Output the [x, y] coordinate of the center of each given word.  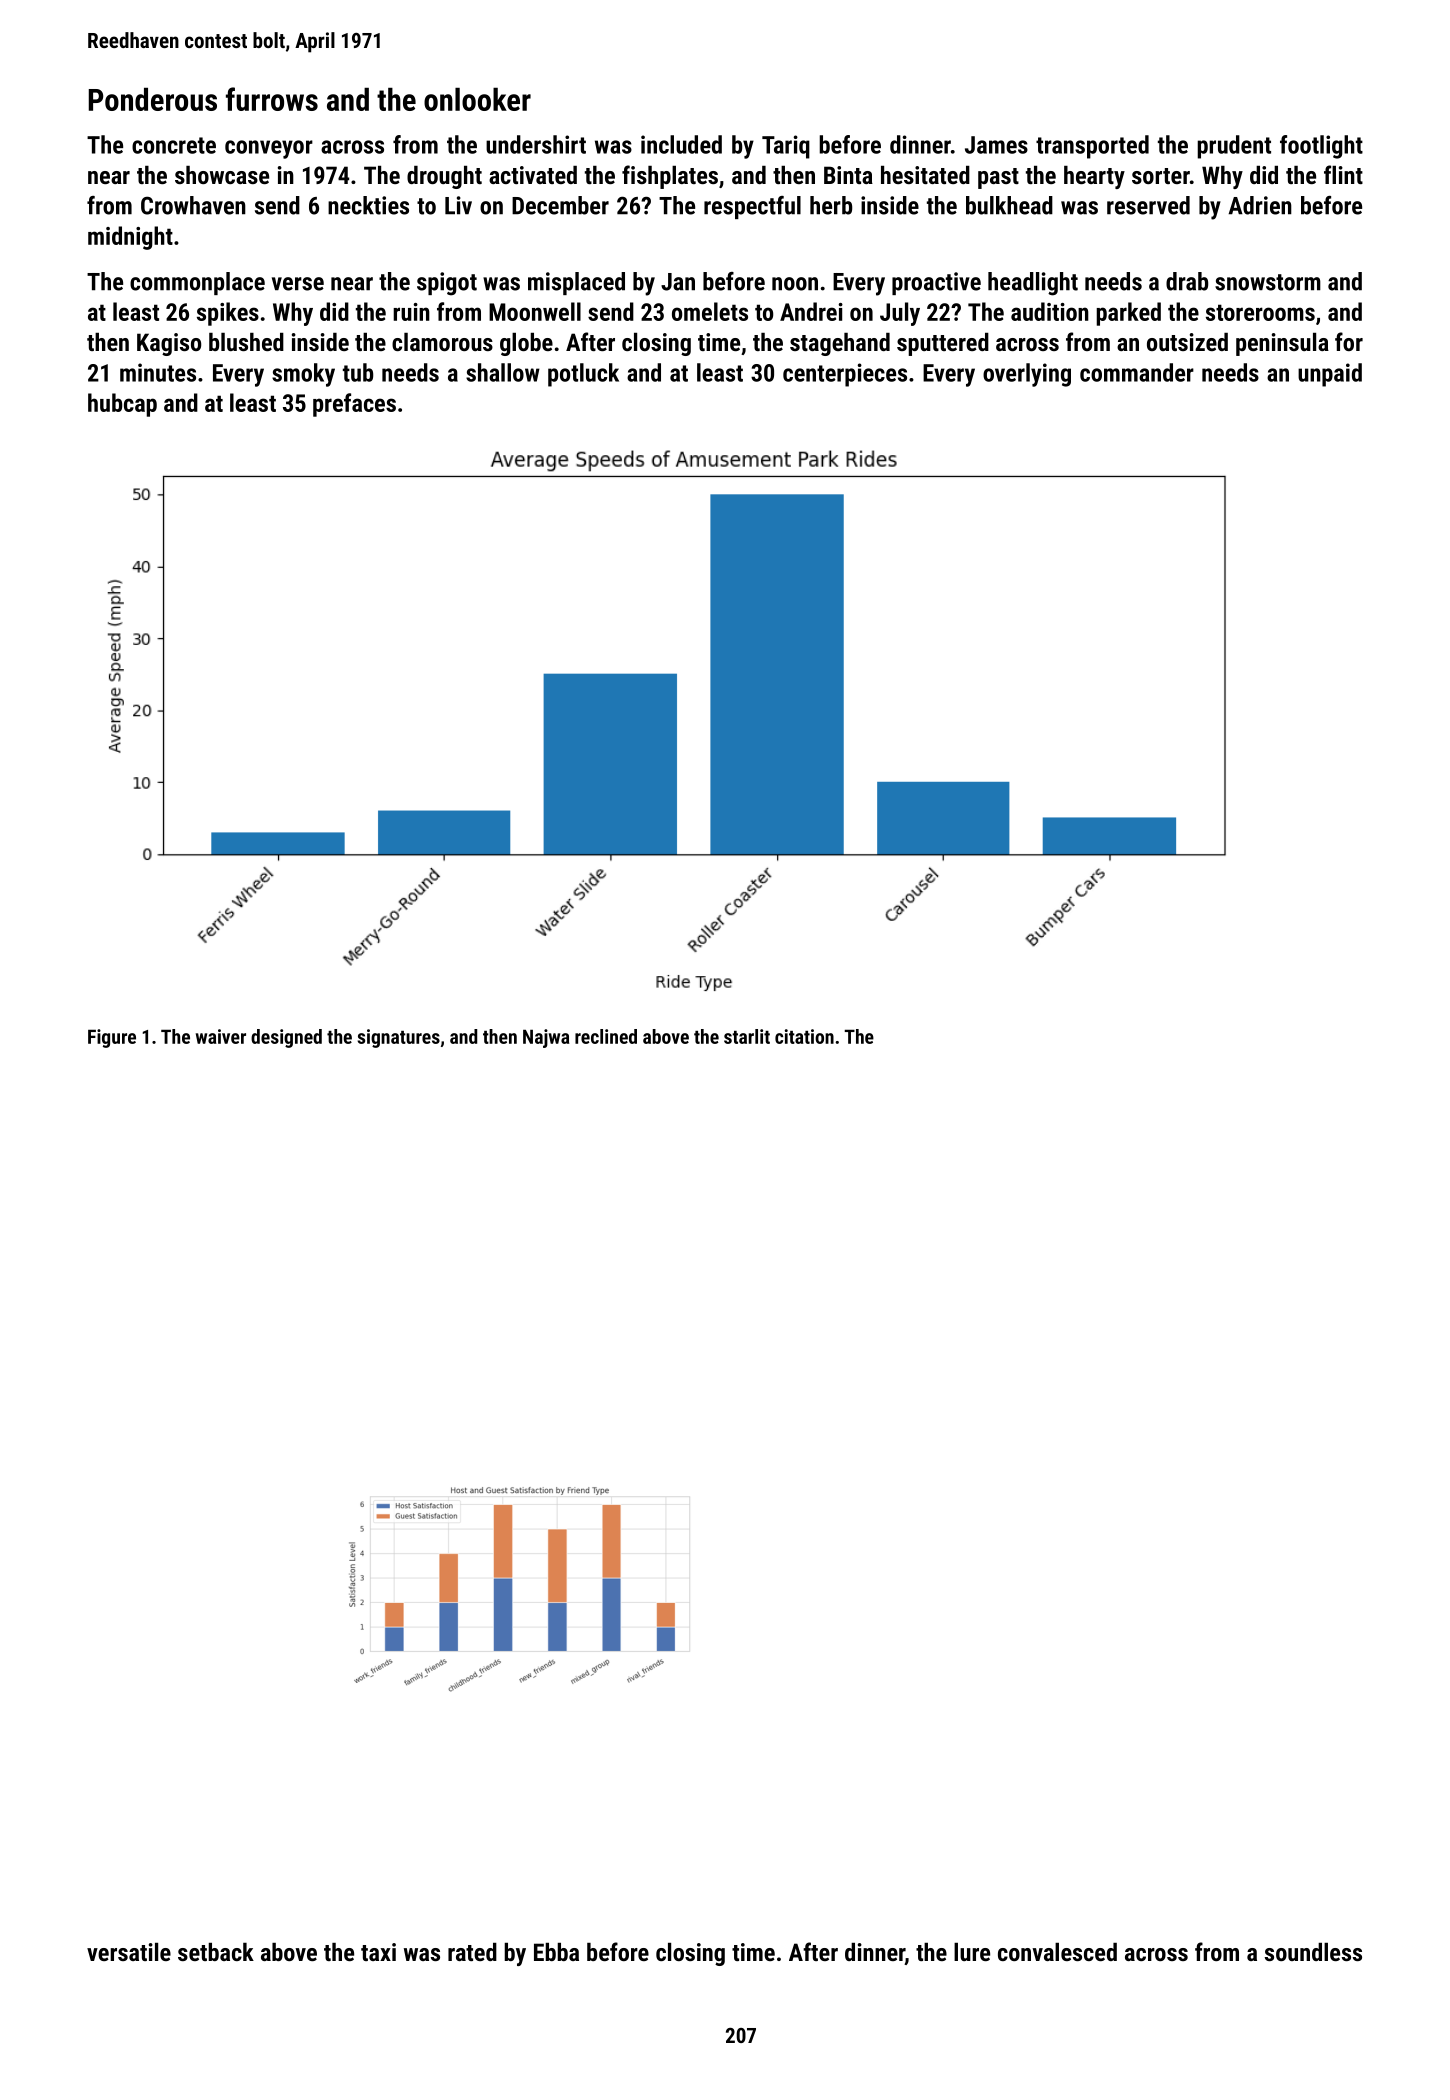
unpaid [1330, 375]
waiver [221, 1036]
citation [804, 1036]
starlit [747, 1036]
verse [298, 284]
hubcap [122, 405]
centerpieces [845, 375]
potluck [583, 375]
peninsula [1282, 344]
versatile [129, 1952]
